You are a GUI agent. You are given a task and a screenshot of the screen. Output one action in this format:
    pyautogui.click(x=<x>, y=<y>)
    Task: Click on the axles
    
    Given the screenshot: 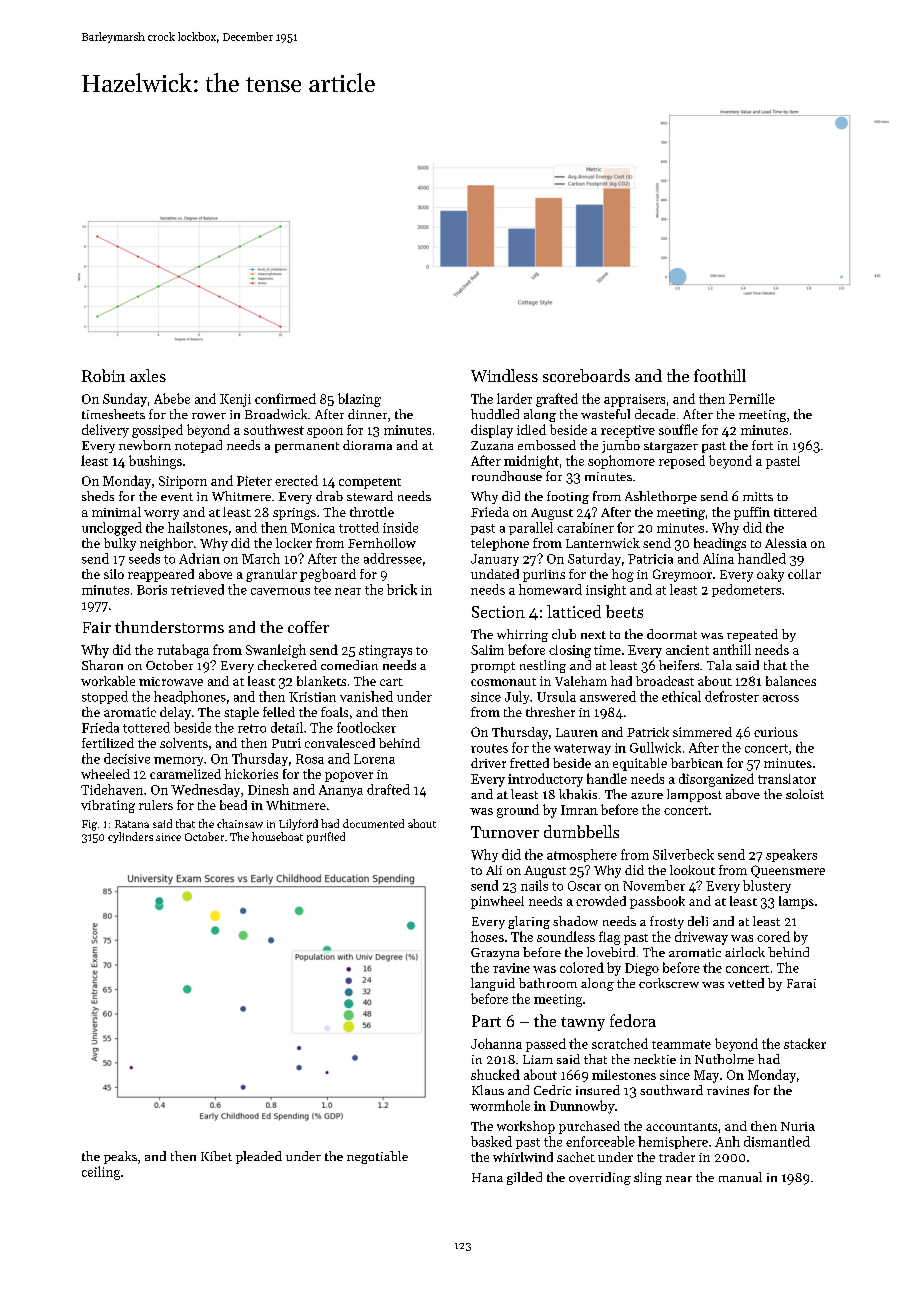 What is the action you would take?
    pyautogui.click(x=148, y=375)
